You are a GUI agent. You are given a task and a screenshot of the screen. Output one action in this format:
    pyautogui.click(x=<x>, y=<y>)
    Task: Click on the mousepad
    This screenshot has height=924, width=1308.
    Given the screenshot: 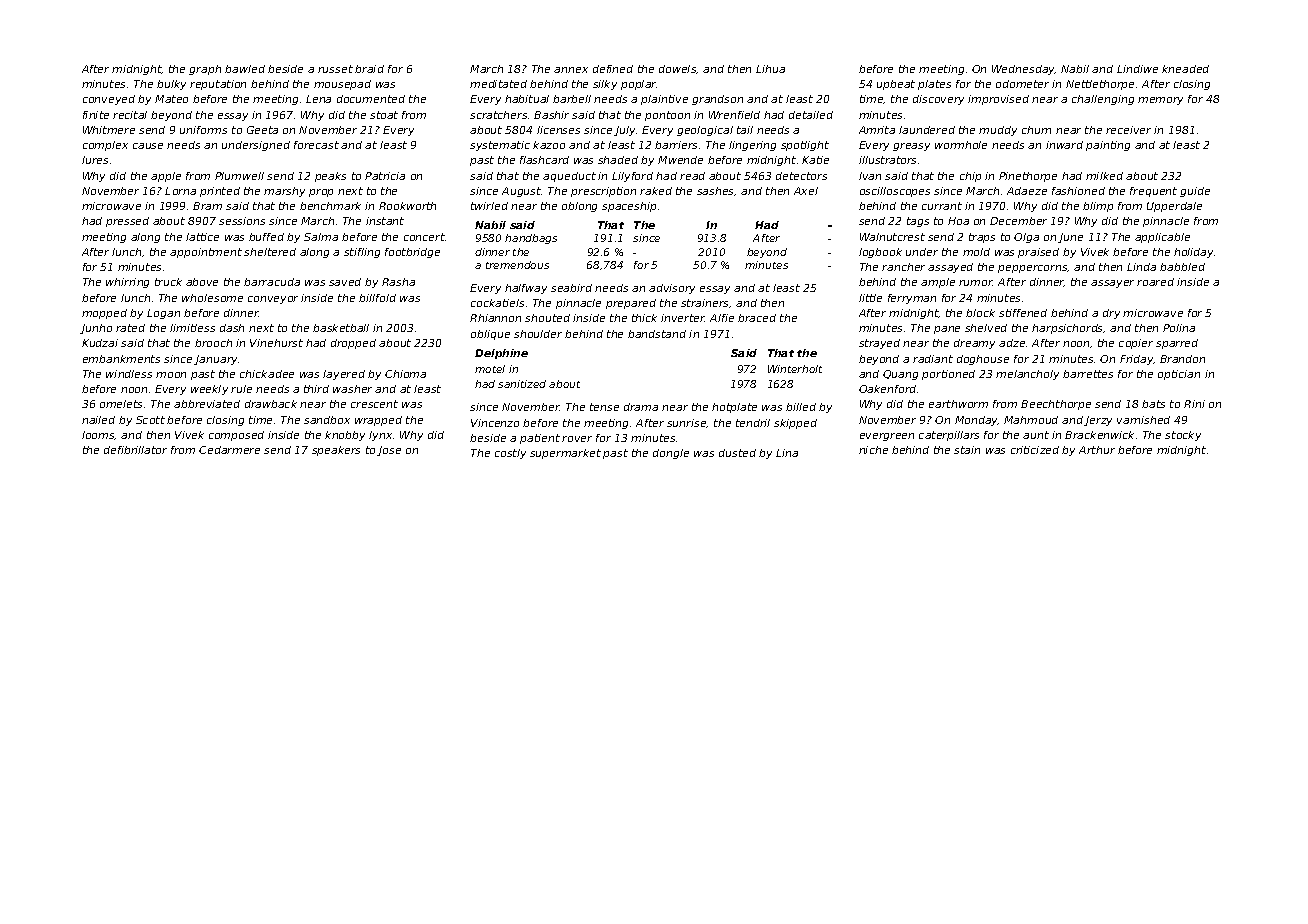 What is the action you would take?
    pyautogui.click(x=342, y=85)
